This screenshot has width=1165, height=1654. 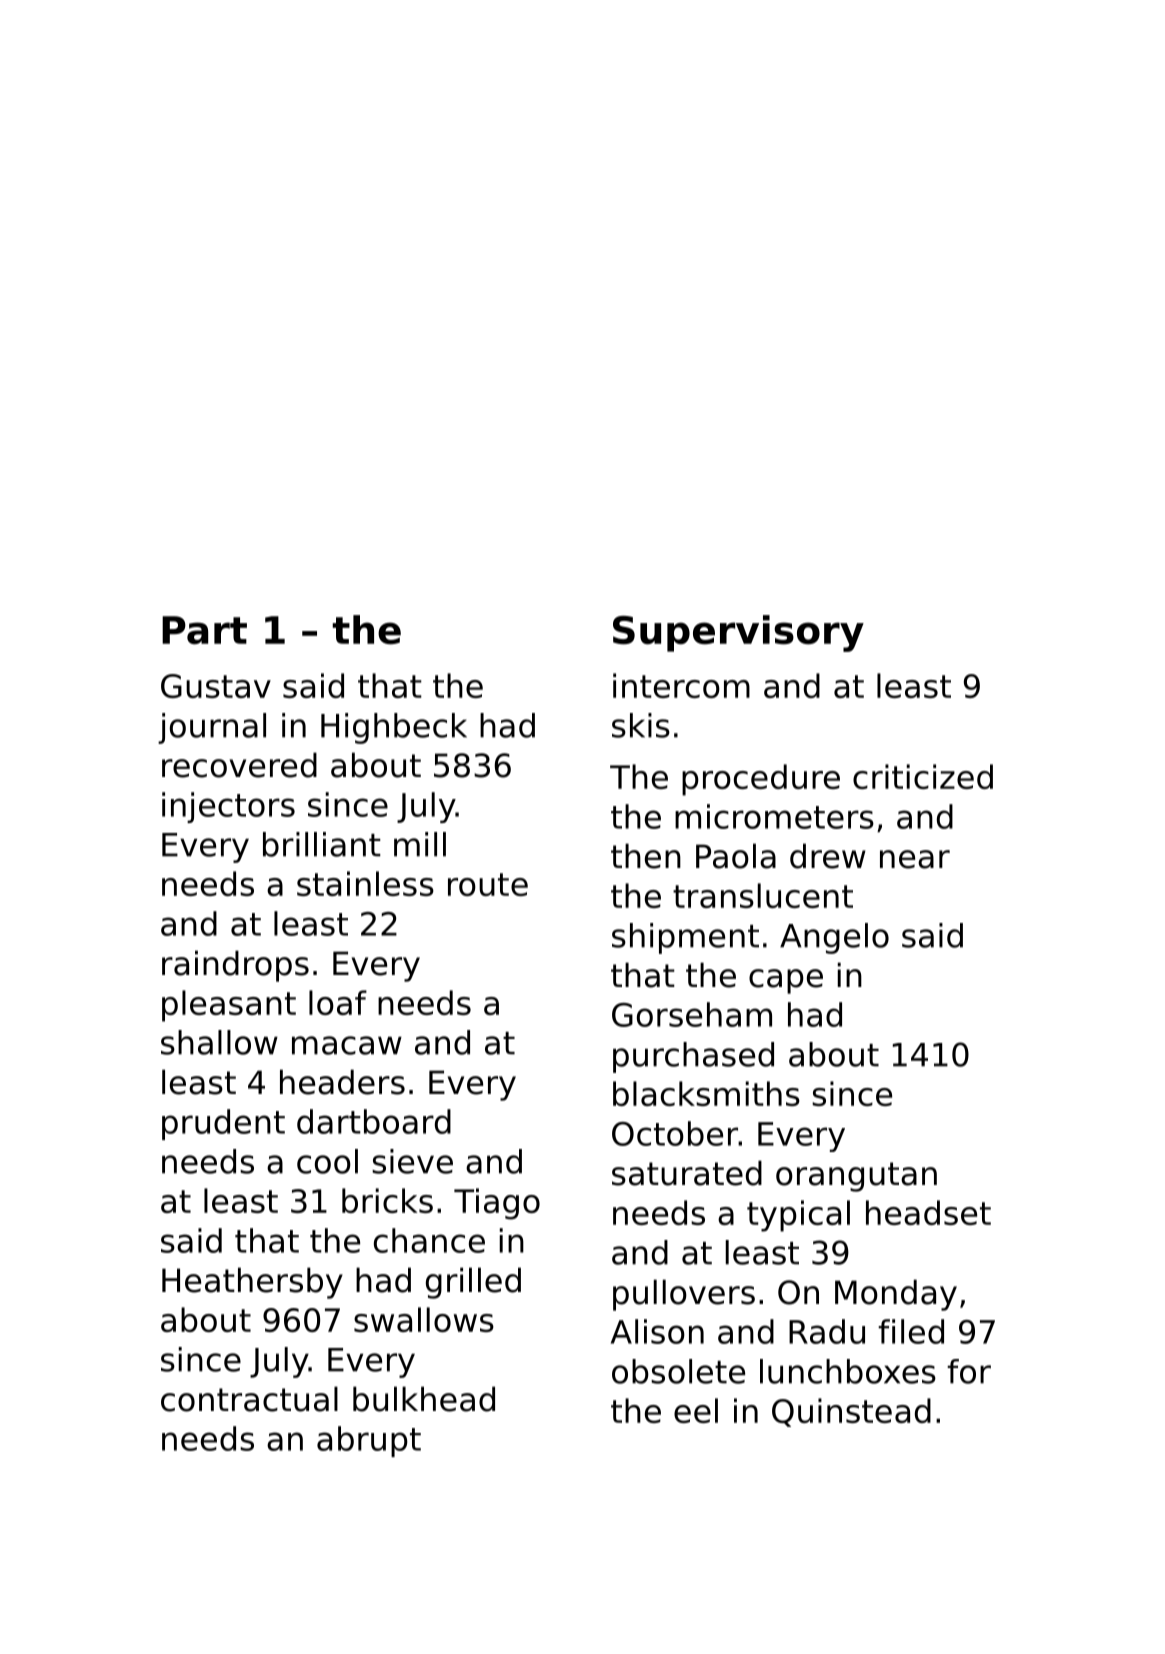 I want to click on eel, so click(x=696, y=1410).
